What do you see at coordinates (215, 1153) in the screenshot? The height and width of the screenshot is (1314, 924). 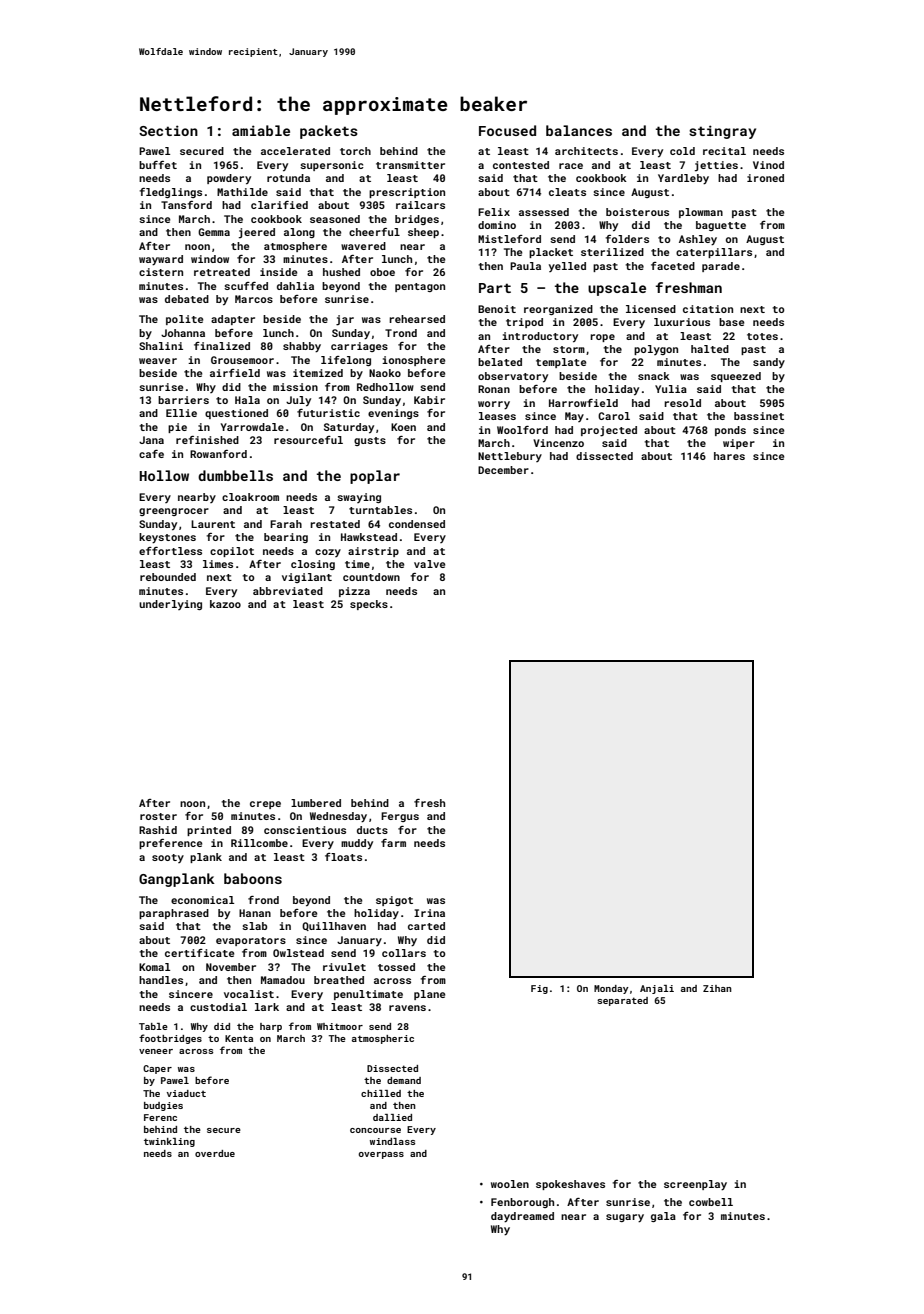 I see `overdue` at bounding box center [215, 1153].
